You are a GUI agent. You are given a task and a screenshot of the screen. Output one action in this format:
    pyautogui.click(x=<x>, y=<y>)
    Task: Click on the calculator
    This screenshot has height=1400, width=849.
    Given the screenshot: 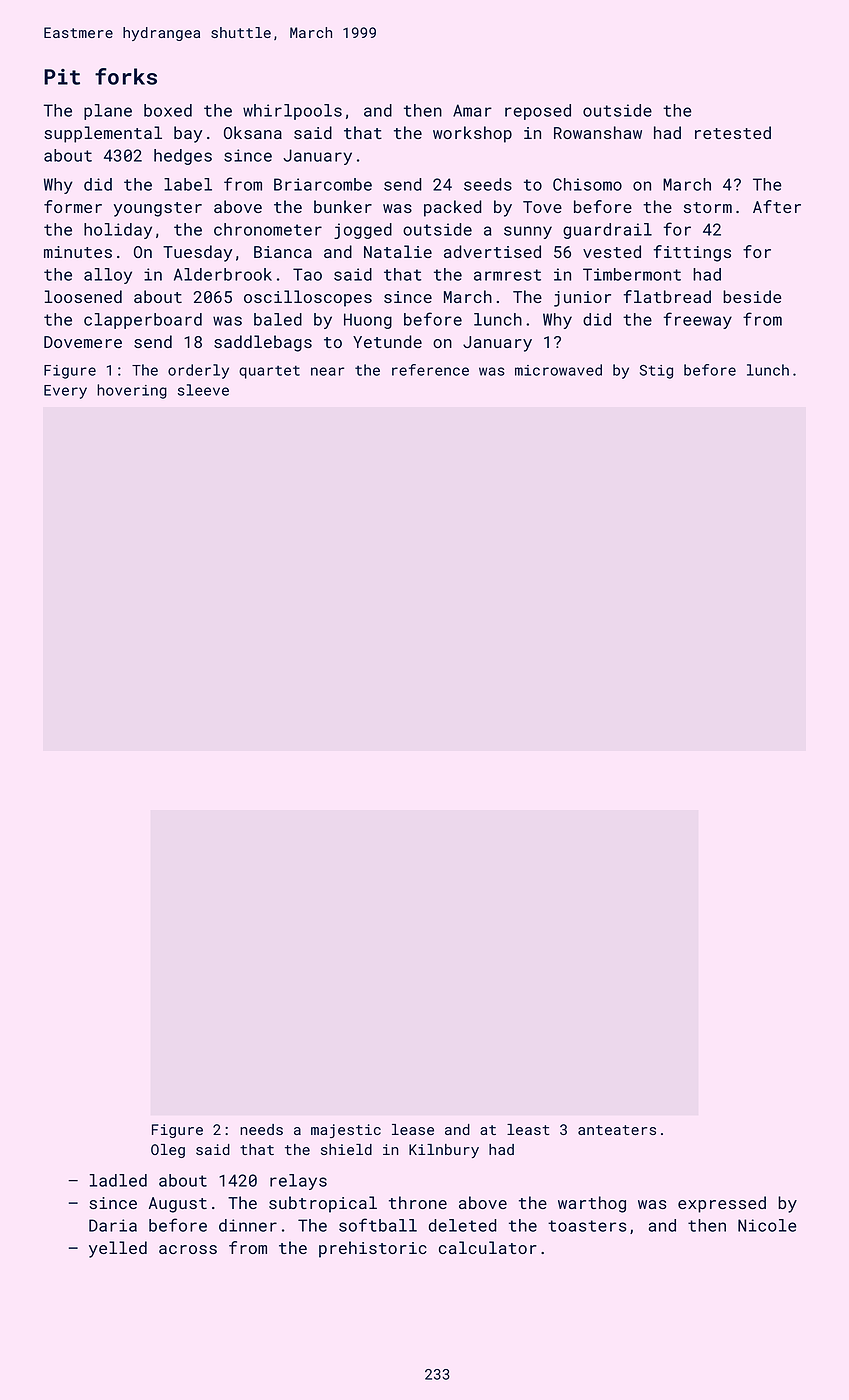 What is the action you would take?
    pyautogui.click(x=488, y=1247)
